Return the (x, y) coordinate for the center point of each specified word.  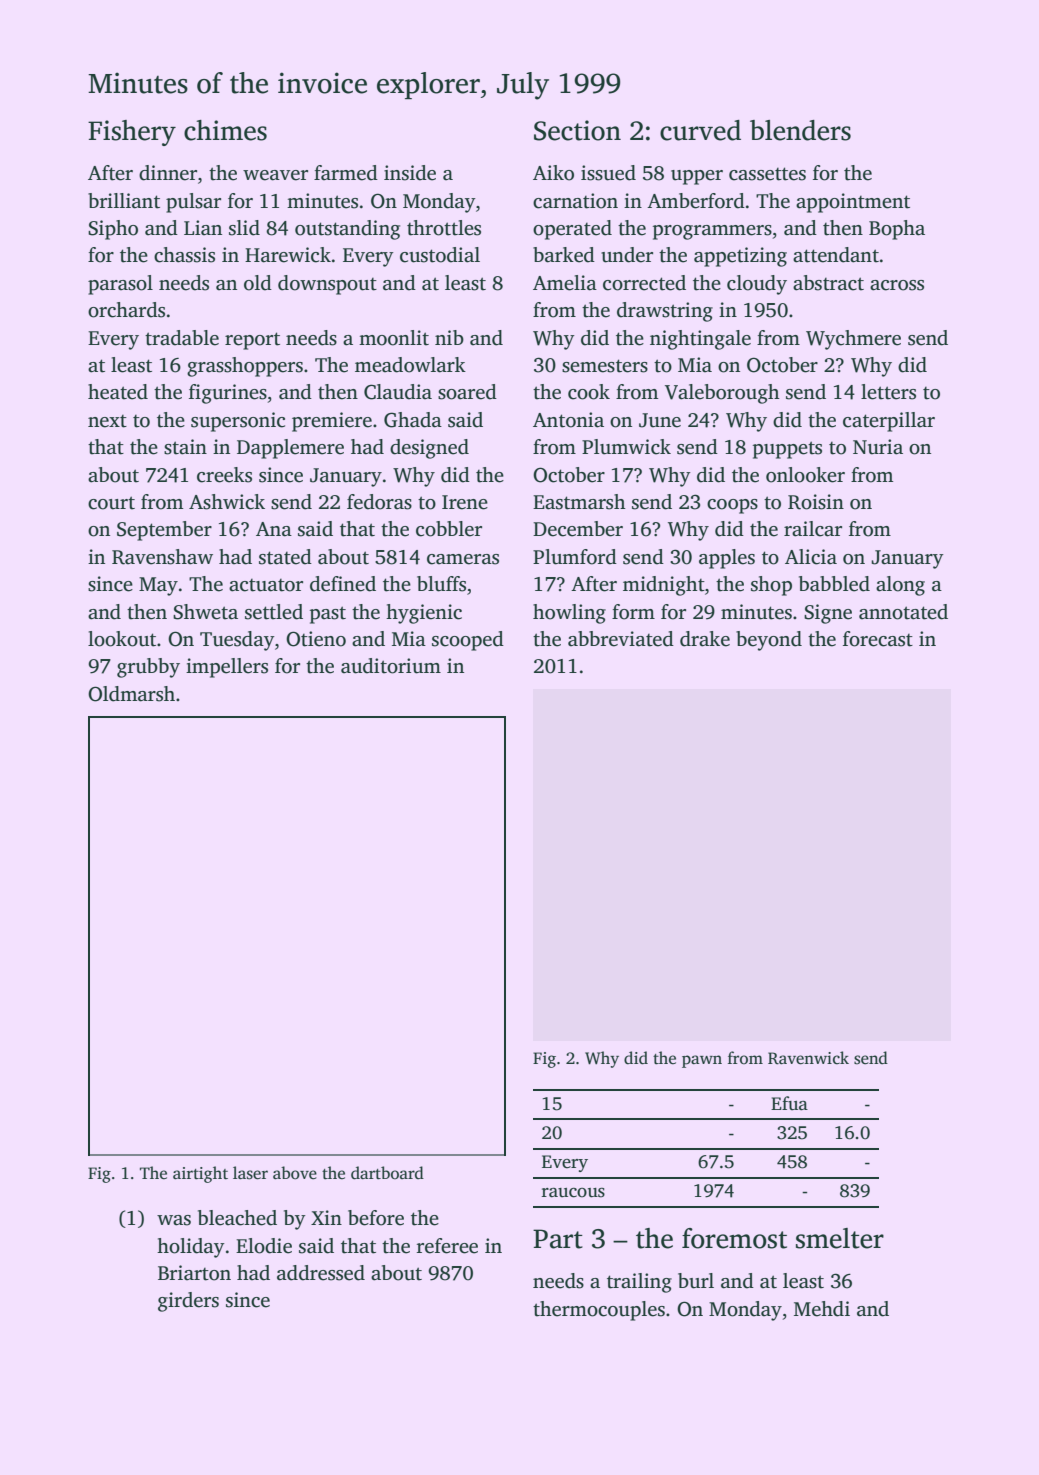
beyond (769, 641)
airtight (200, 1174)
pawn (702, 1061)
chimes (225, 130)
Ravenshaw (162, 557)
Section (577, 130)
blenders (800, 130)
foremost (734, 1238)
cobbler (449, 529)
